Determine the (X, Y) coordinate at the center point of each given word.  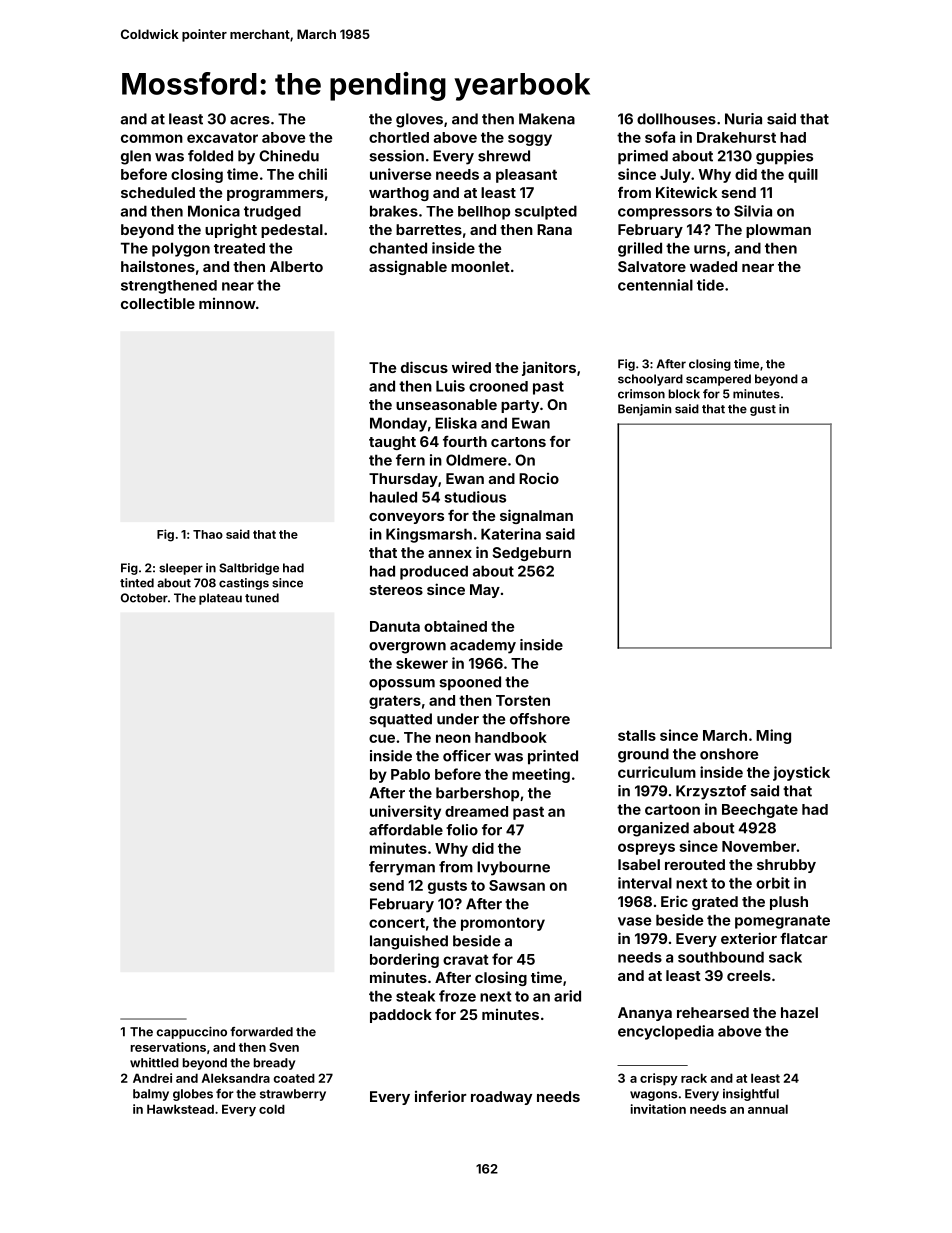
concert (397, 923)
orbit (773, 883)
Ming (773, 736)
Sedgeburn (531, 554)
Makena (547, 119)
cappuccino (192, 1033)
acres (250, 120)
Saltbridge (249, 569)
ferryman (402, 868)
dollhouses (676, 119)
